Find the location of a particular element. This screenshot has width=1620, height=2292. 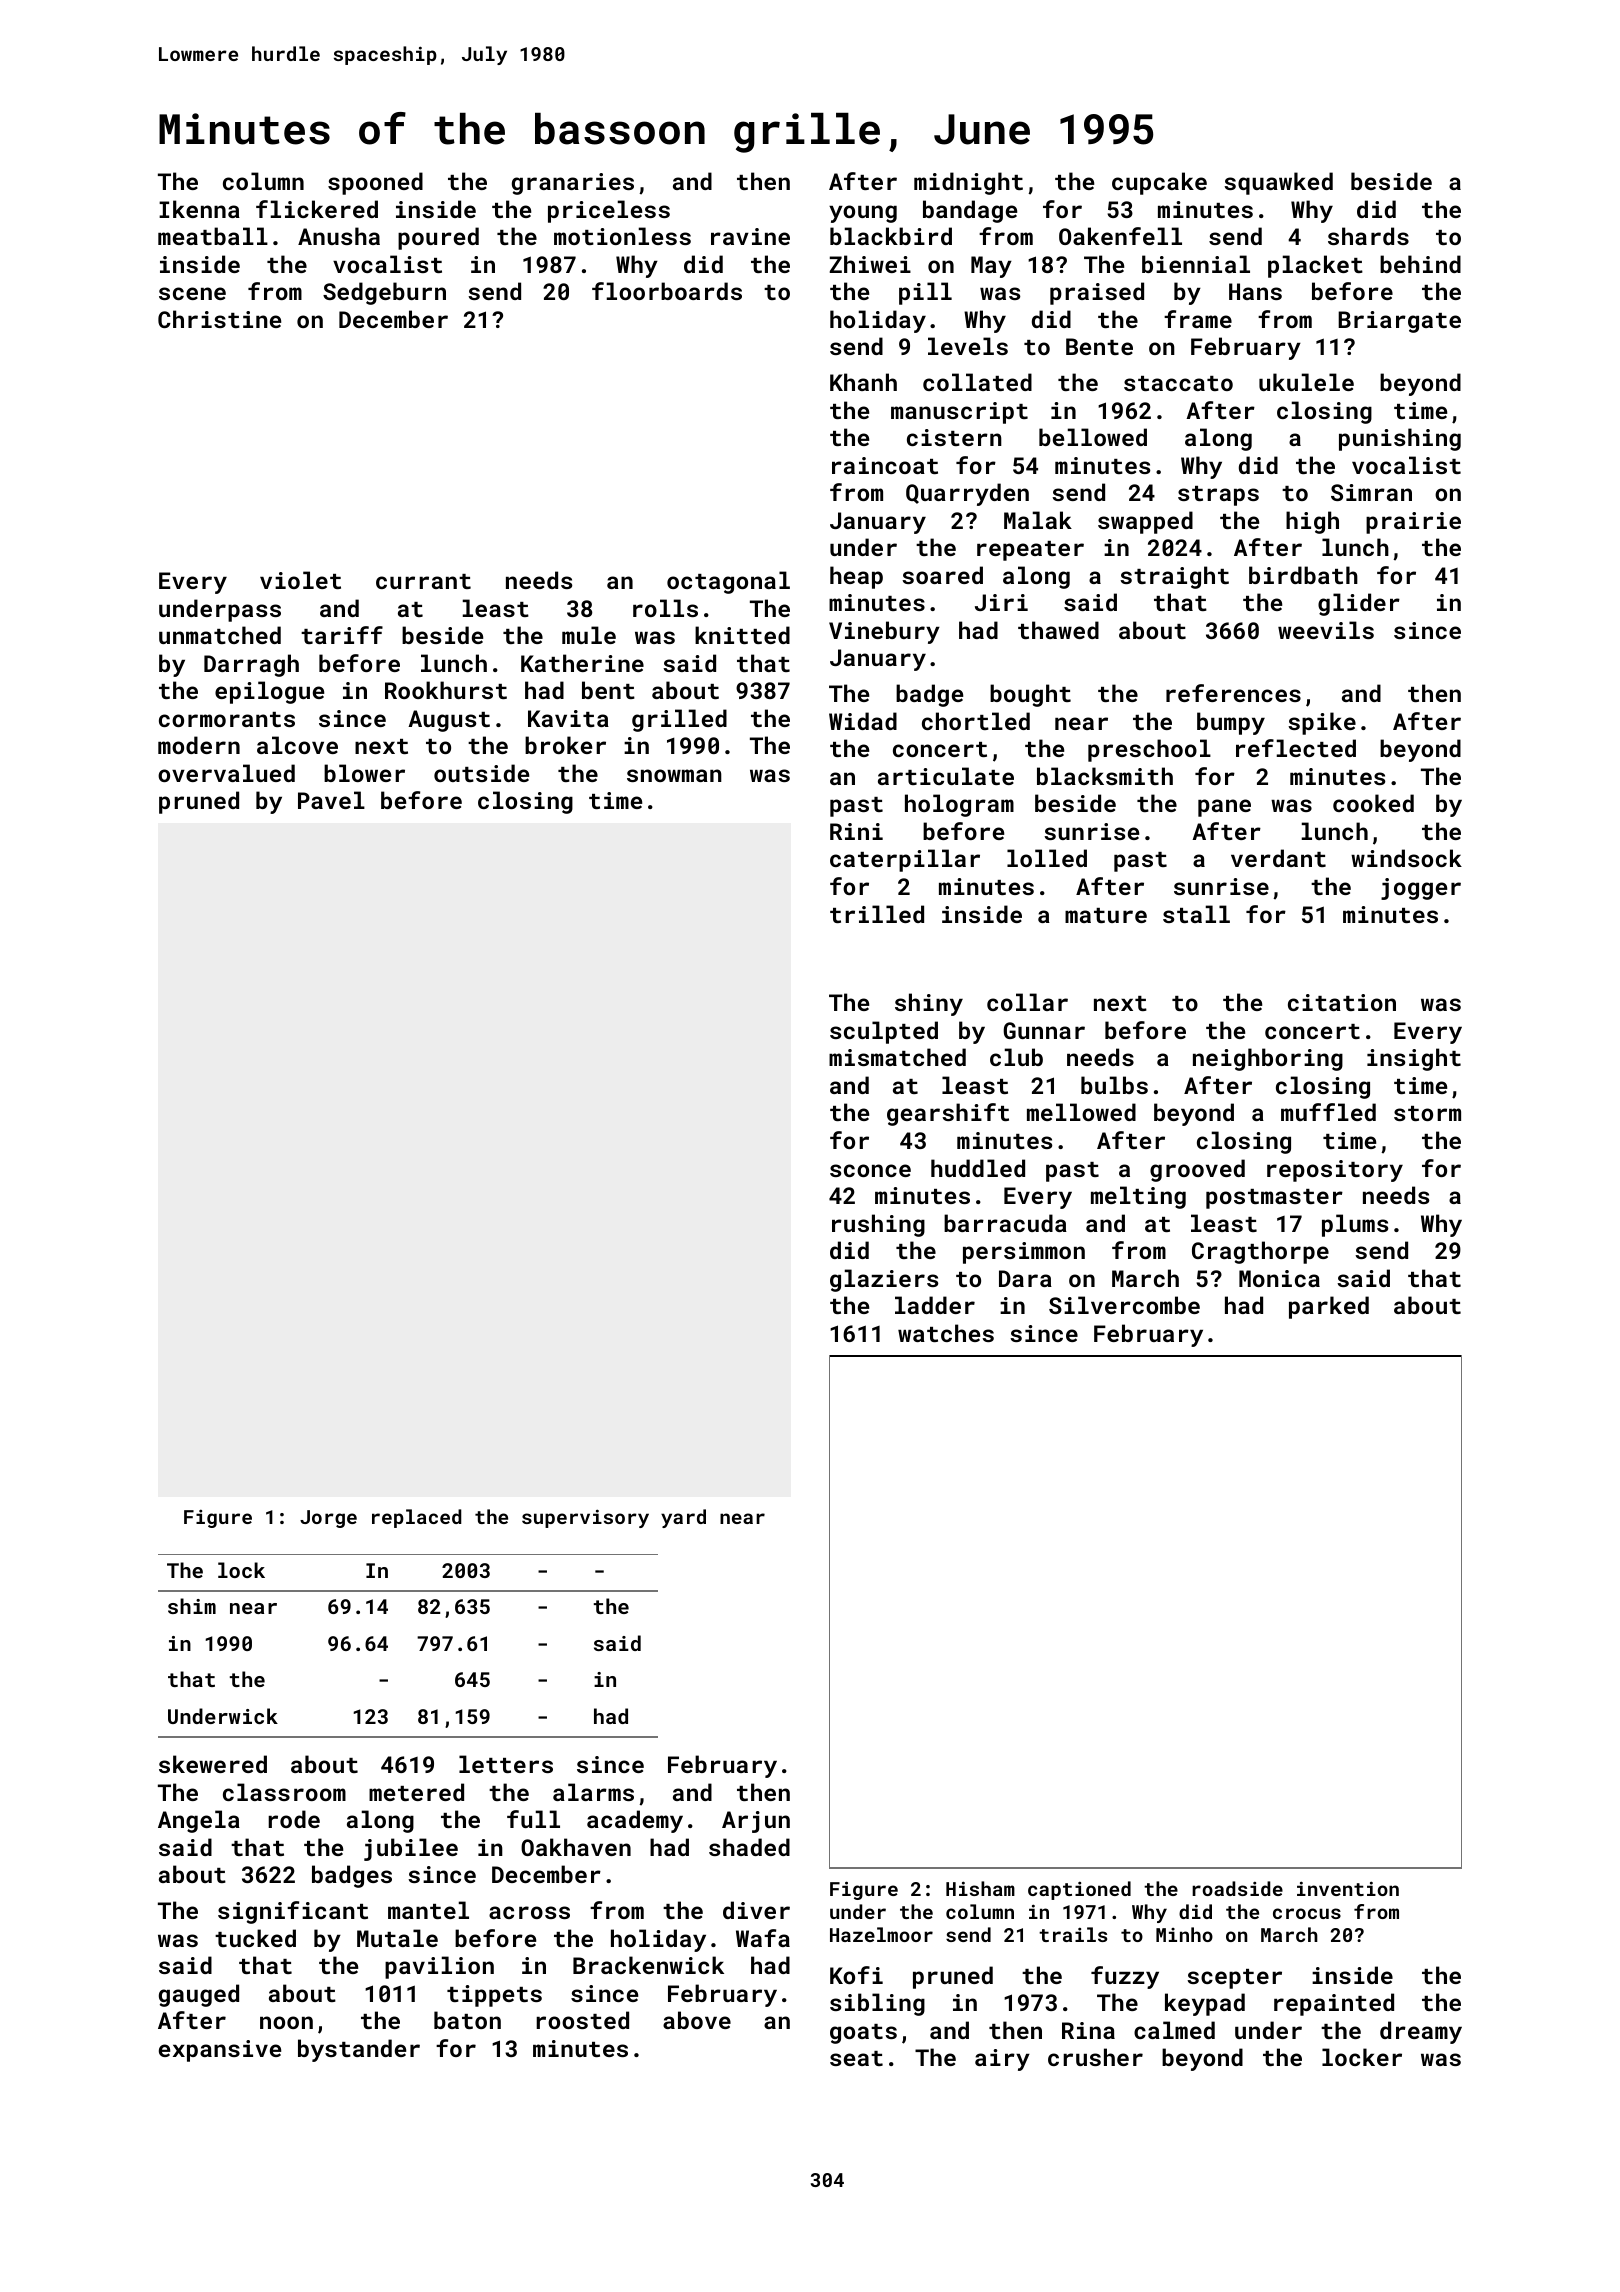

crusher is located at coordinates (1095, 2057).
